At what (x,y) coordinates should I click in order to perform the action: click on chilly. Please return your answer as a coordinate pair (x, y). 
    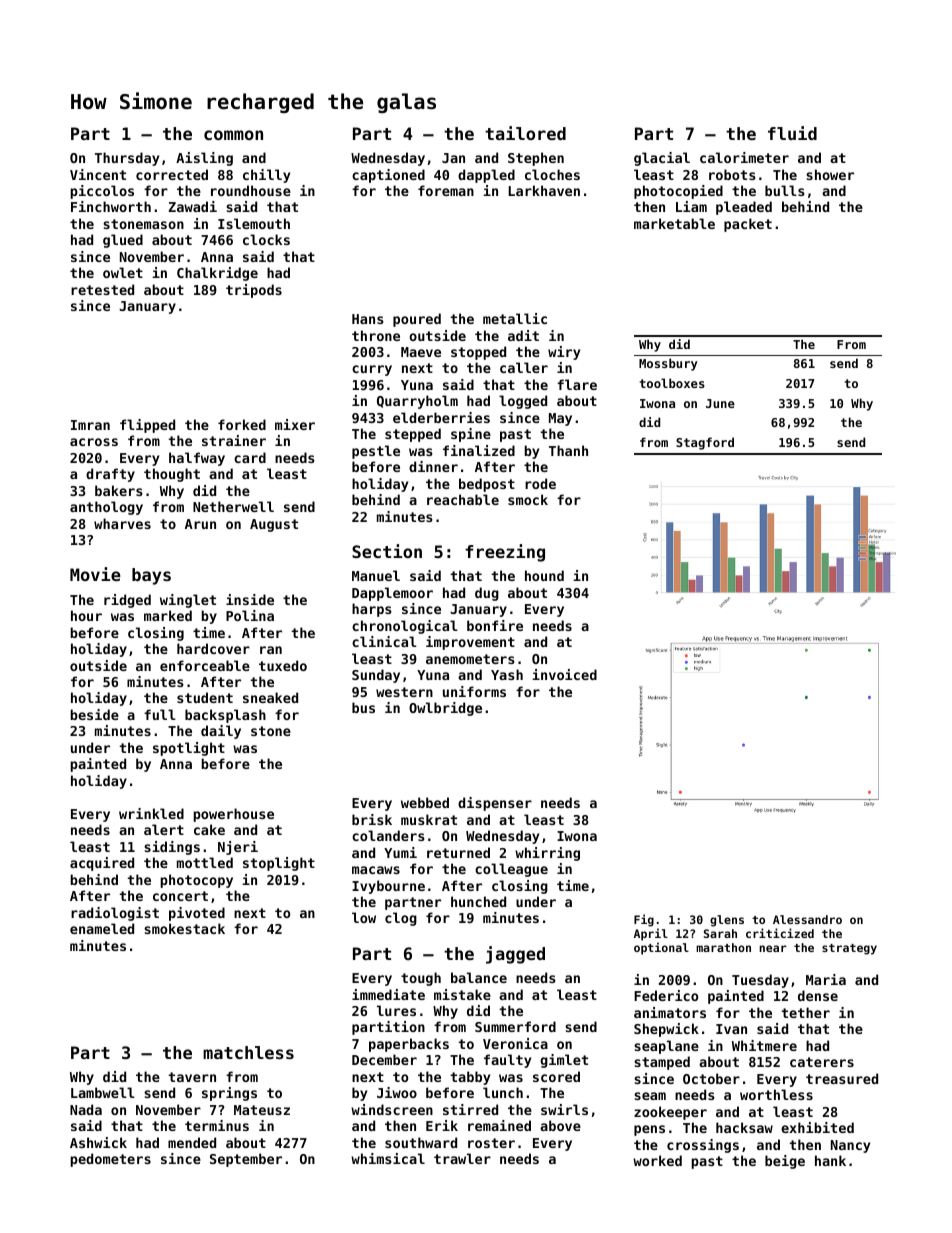
    Looking at the image, I should click on (266, 176).
